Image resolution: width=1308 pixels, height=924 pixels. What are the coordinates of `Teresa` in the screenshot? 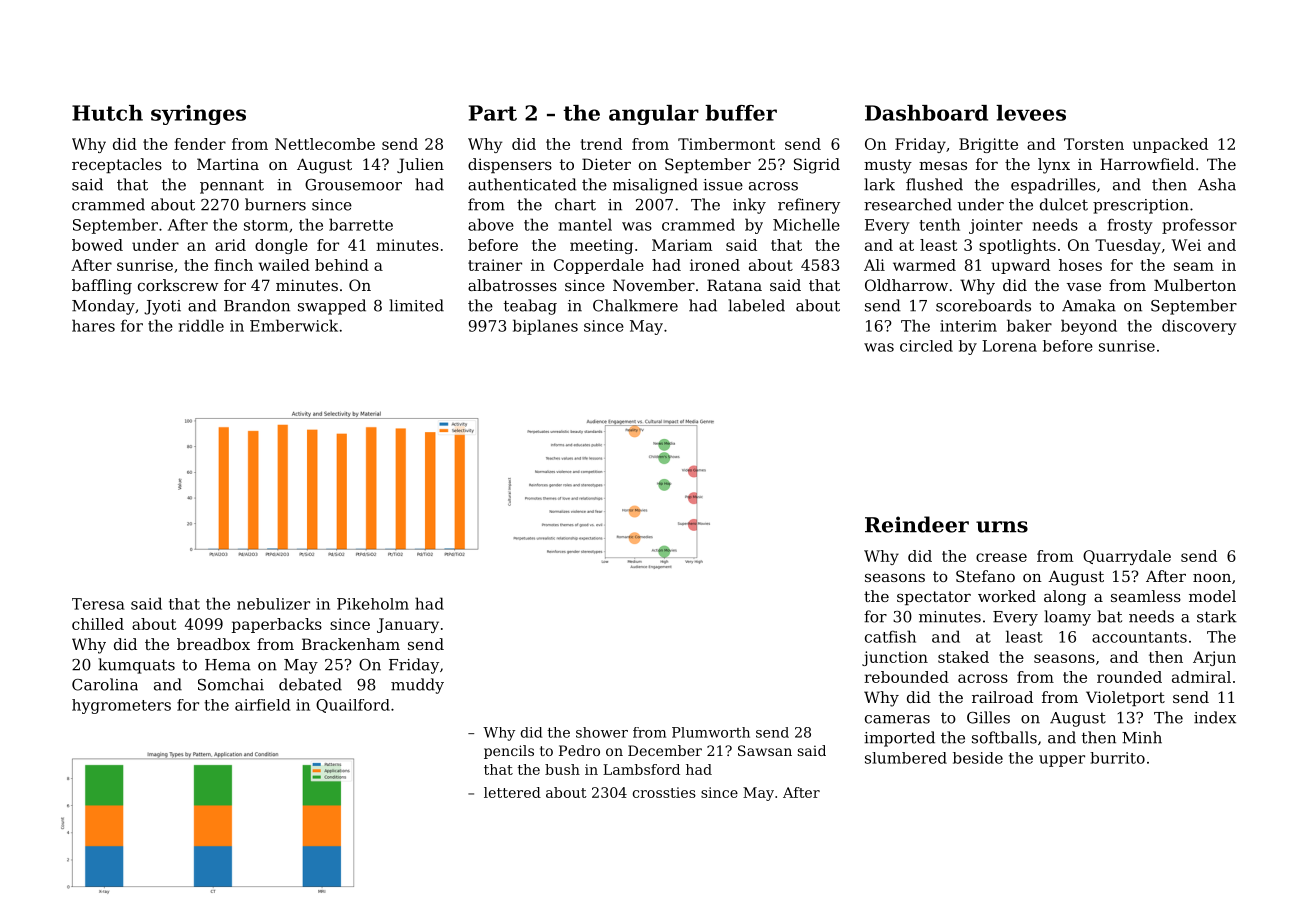 It's located at (98, 604).
